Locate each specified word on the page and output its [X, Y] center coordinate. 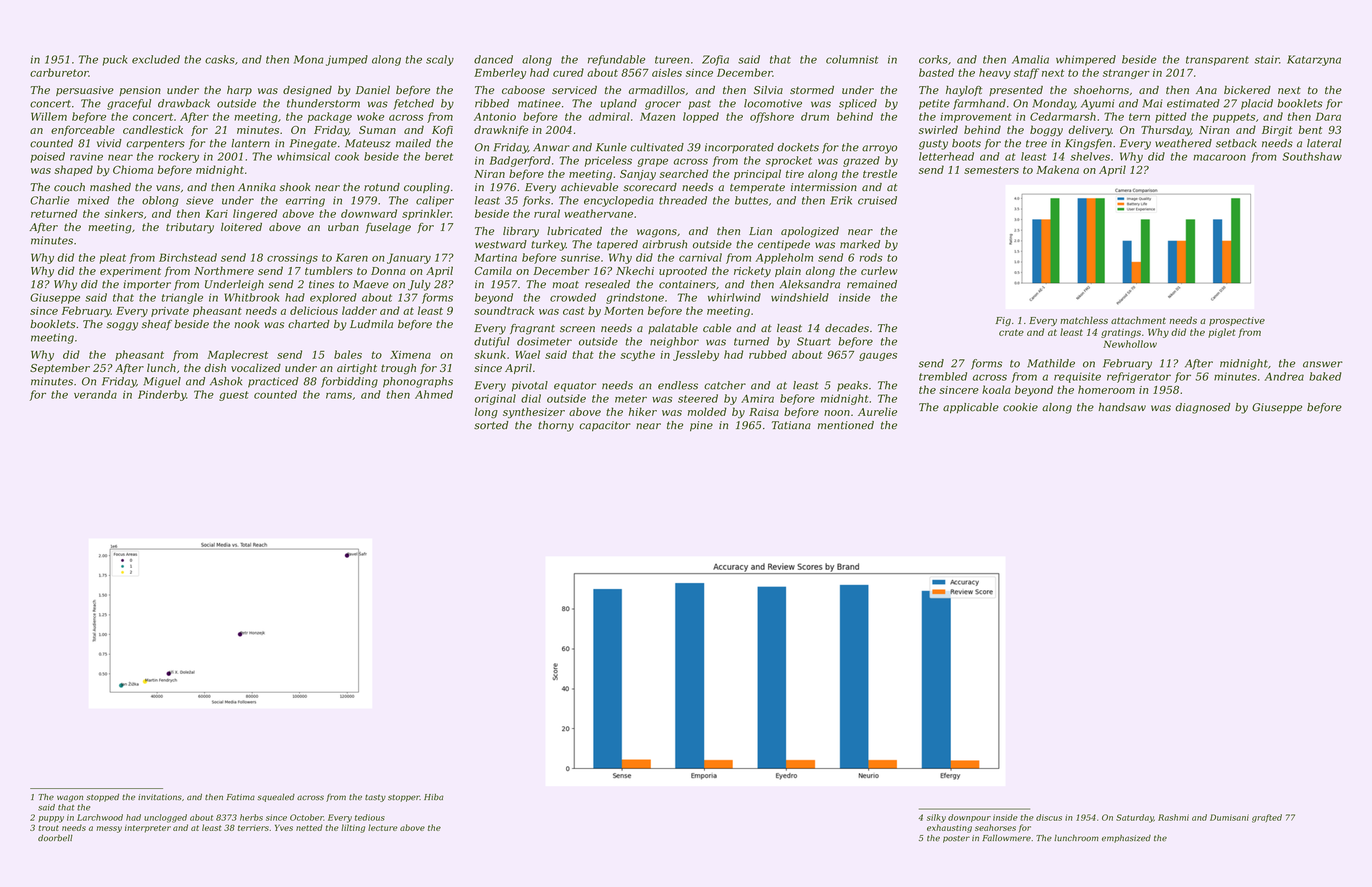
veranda [95, 394]
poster [956, 839]
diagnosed [1203, 408]
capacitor [605, 426]
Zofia [715, 60]
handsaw [1122, 407]
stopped [102, 798]
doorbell [55, 838]
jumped [347, 60]
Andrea [1284, 376]
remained [872, 284]
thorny [556, 426]
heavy [995, 73]
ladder [359, 310]
